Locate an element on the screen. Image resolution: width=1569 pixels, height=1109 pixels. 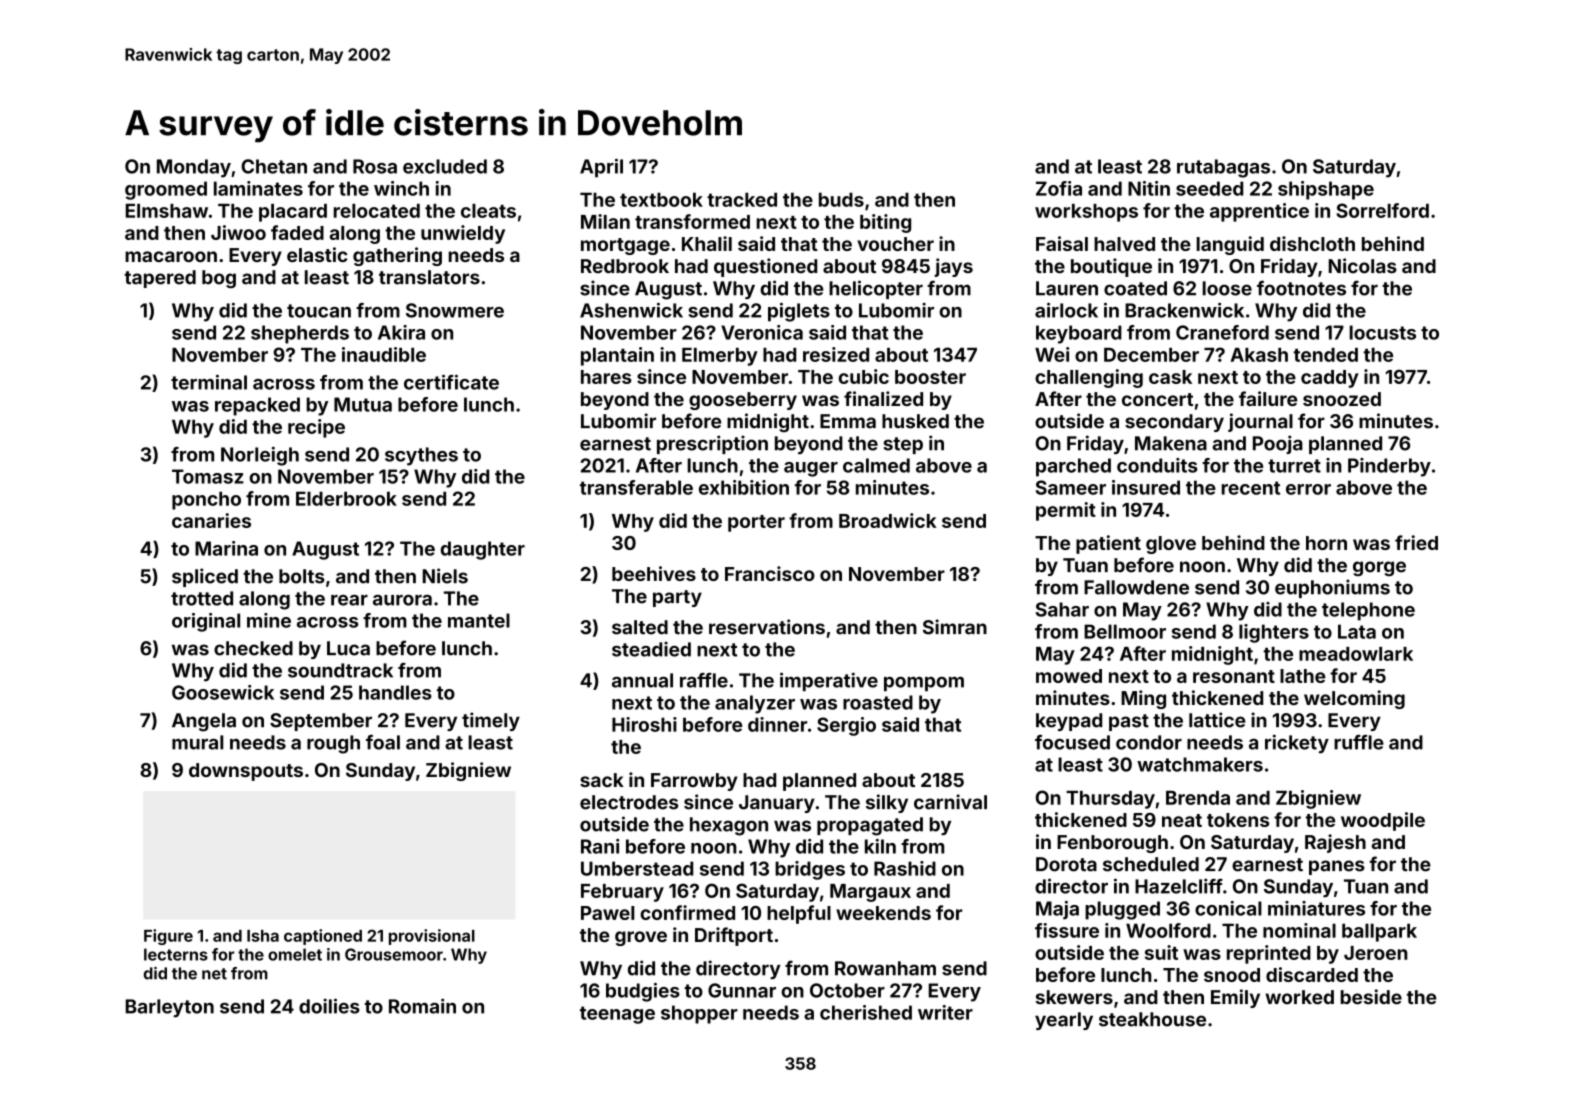
conduits is located at coordinates (1157, 465).
